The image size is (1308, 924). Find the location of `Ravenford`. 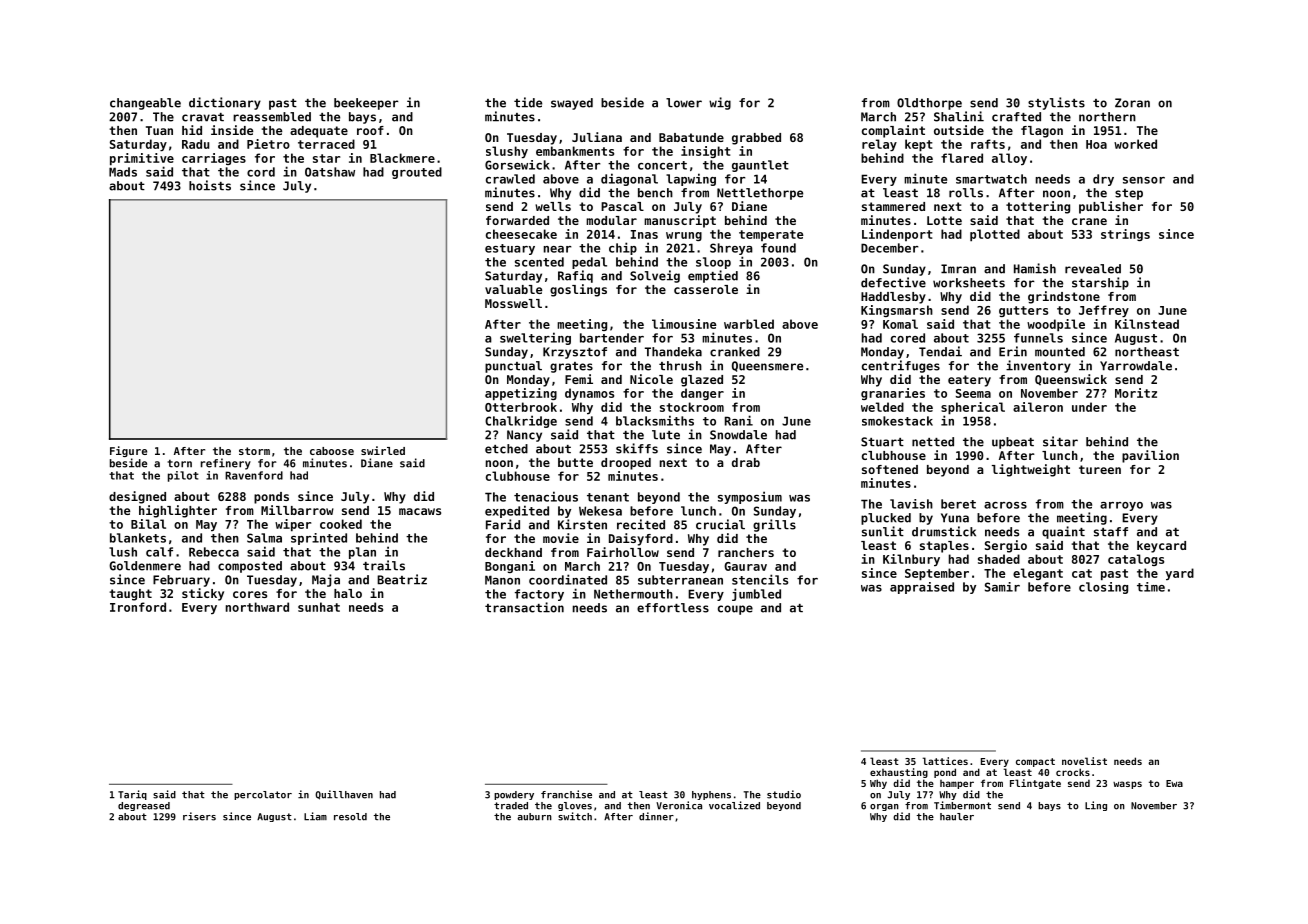

Ravenford is located at coordinates (254, 475).
